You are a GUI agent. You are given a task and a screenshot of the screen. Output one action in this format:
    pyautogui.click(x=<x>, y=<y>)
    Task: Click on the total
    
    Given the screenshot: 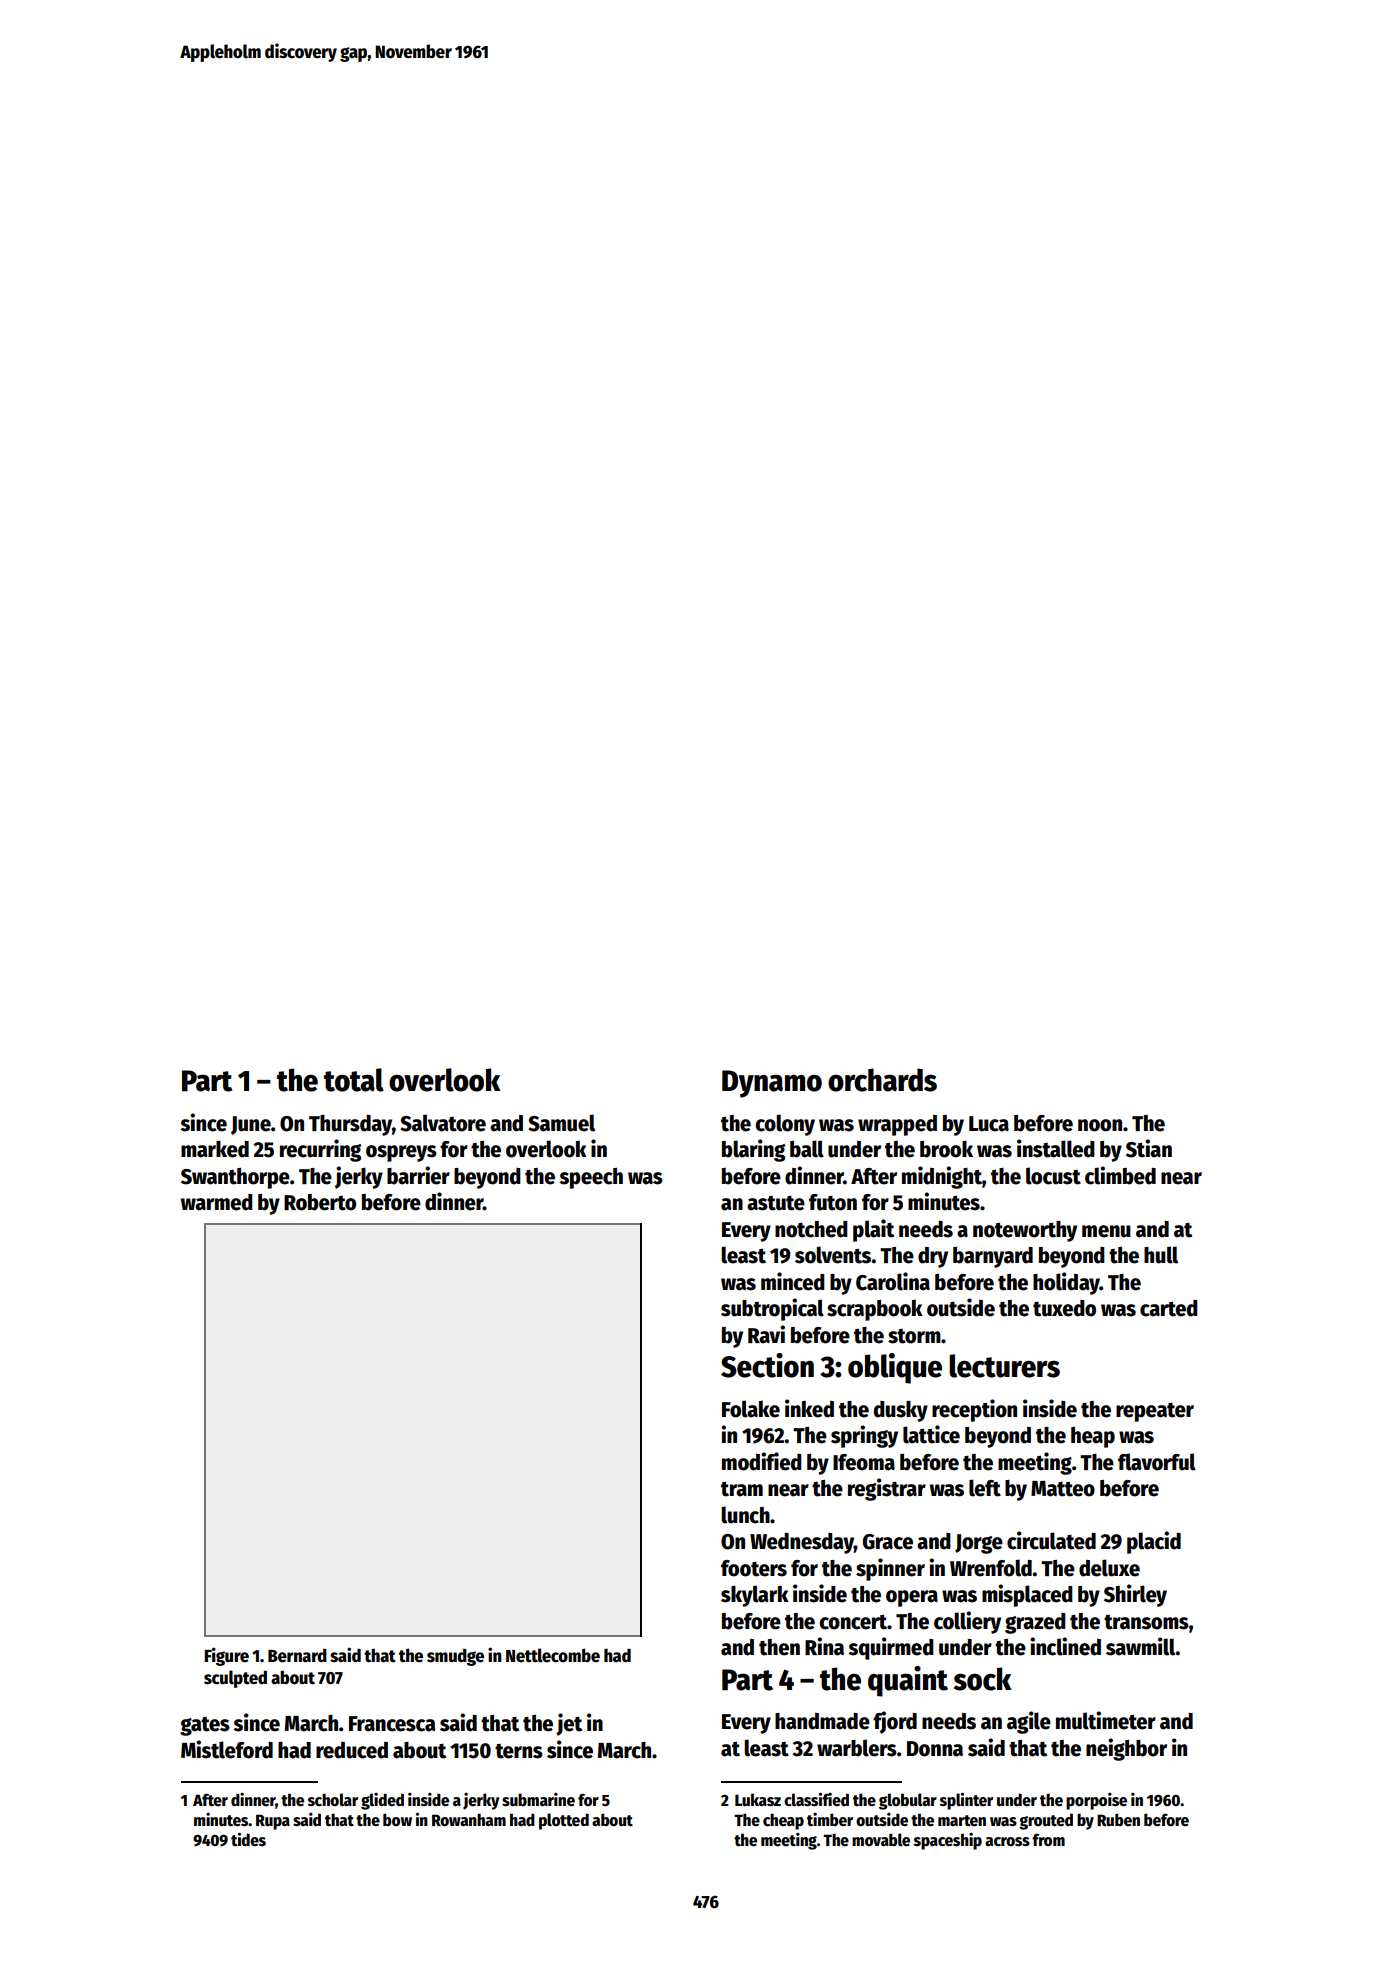 What is the action you would take?
    pyautogui.click(x=354, y=1080)
